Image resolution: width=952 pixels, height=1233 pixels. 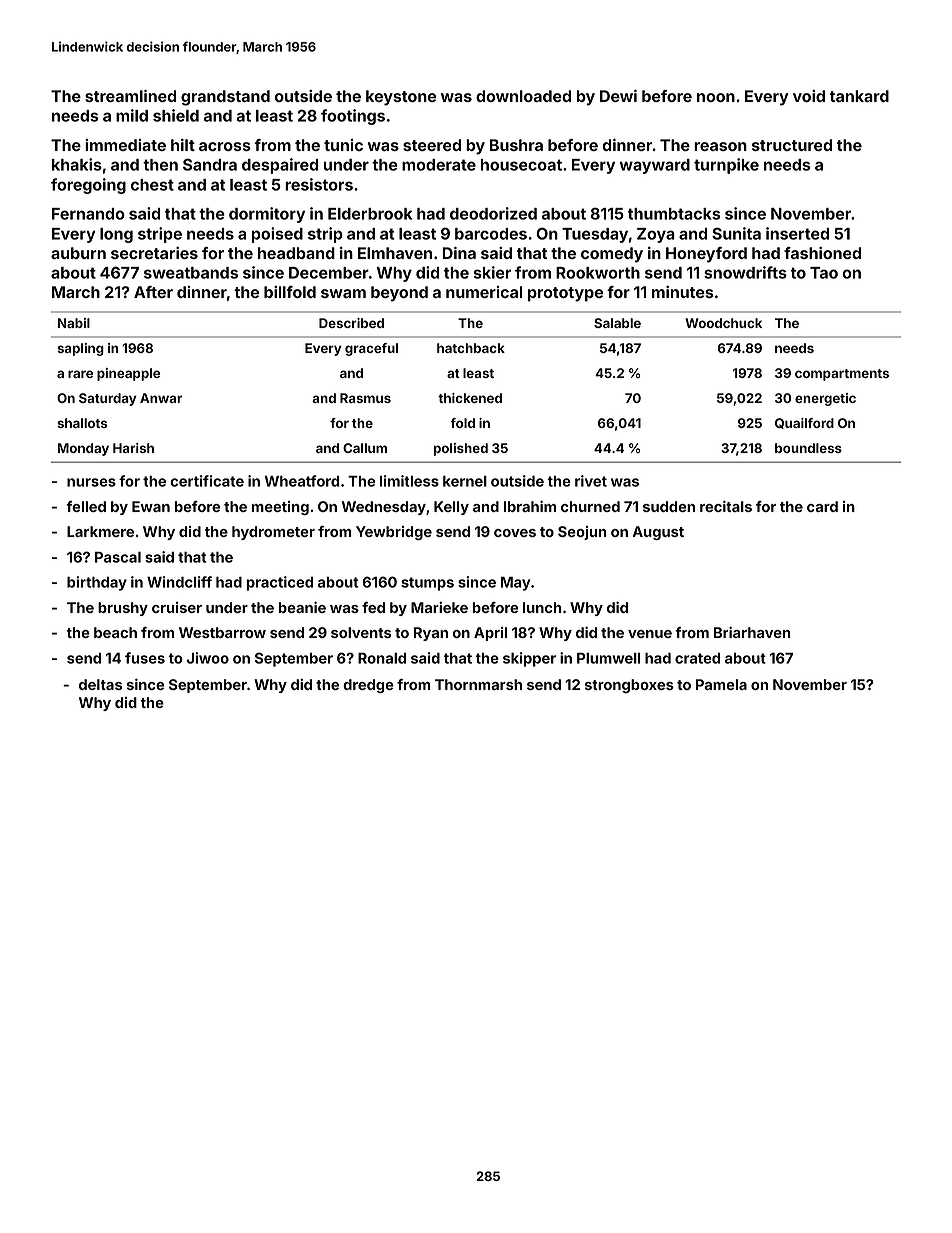 I want to click on August, so click(x=658, y=533).
